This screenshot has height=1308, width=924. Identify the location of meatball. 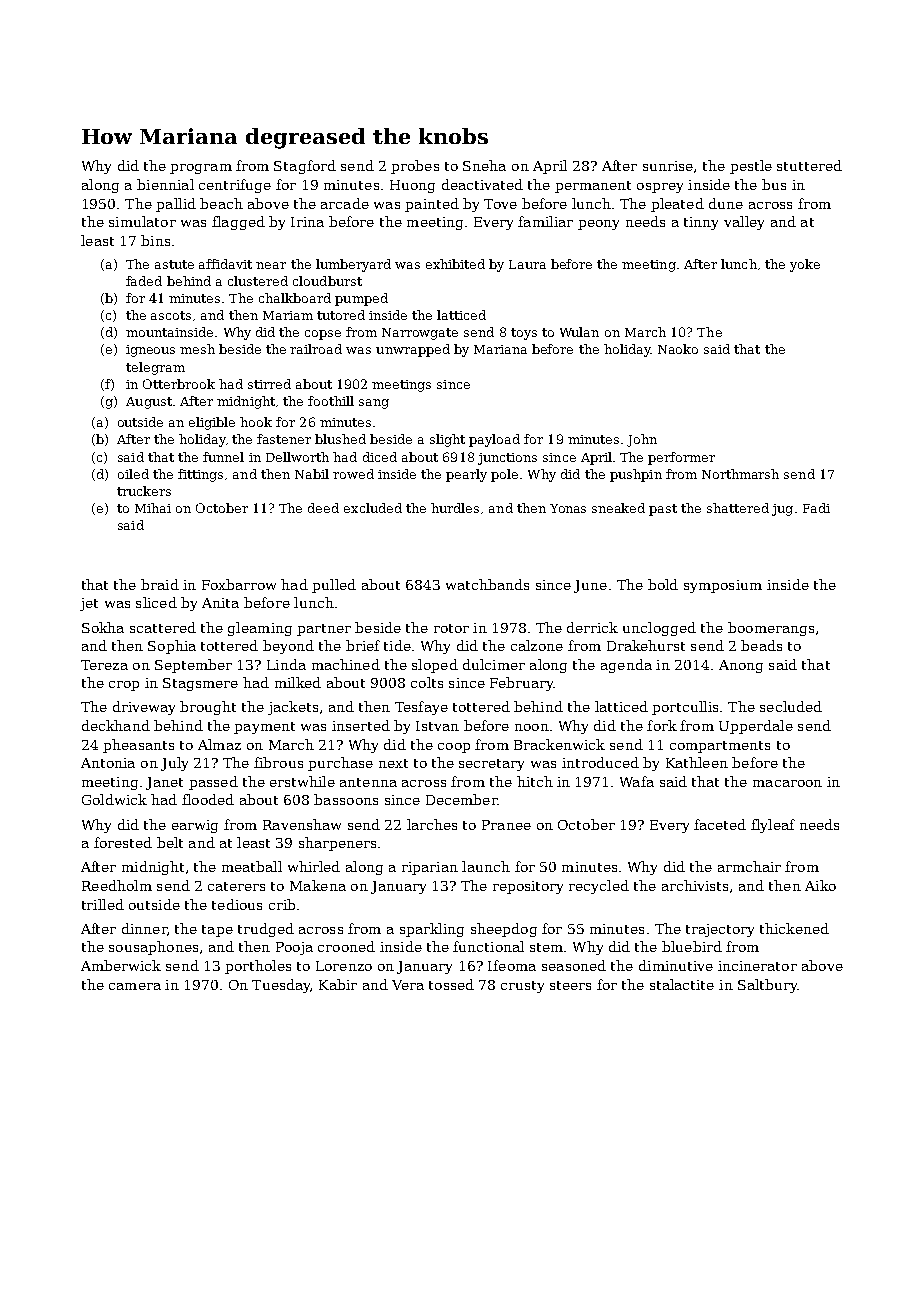
(252, 866).
